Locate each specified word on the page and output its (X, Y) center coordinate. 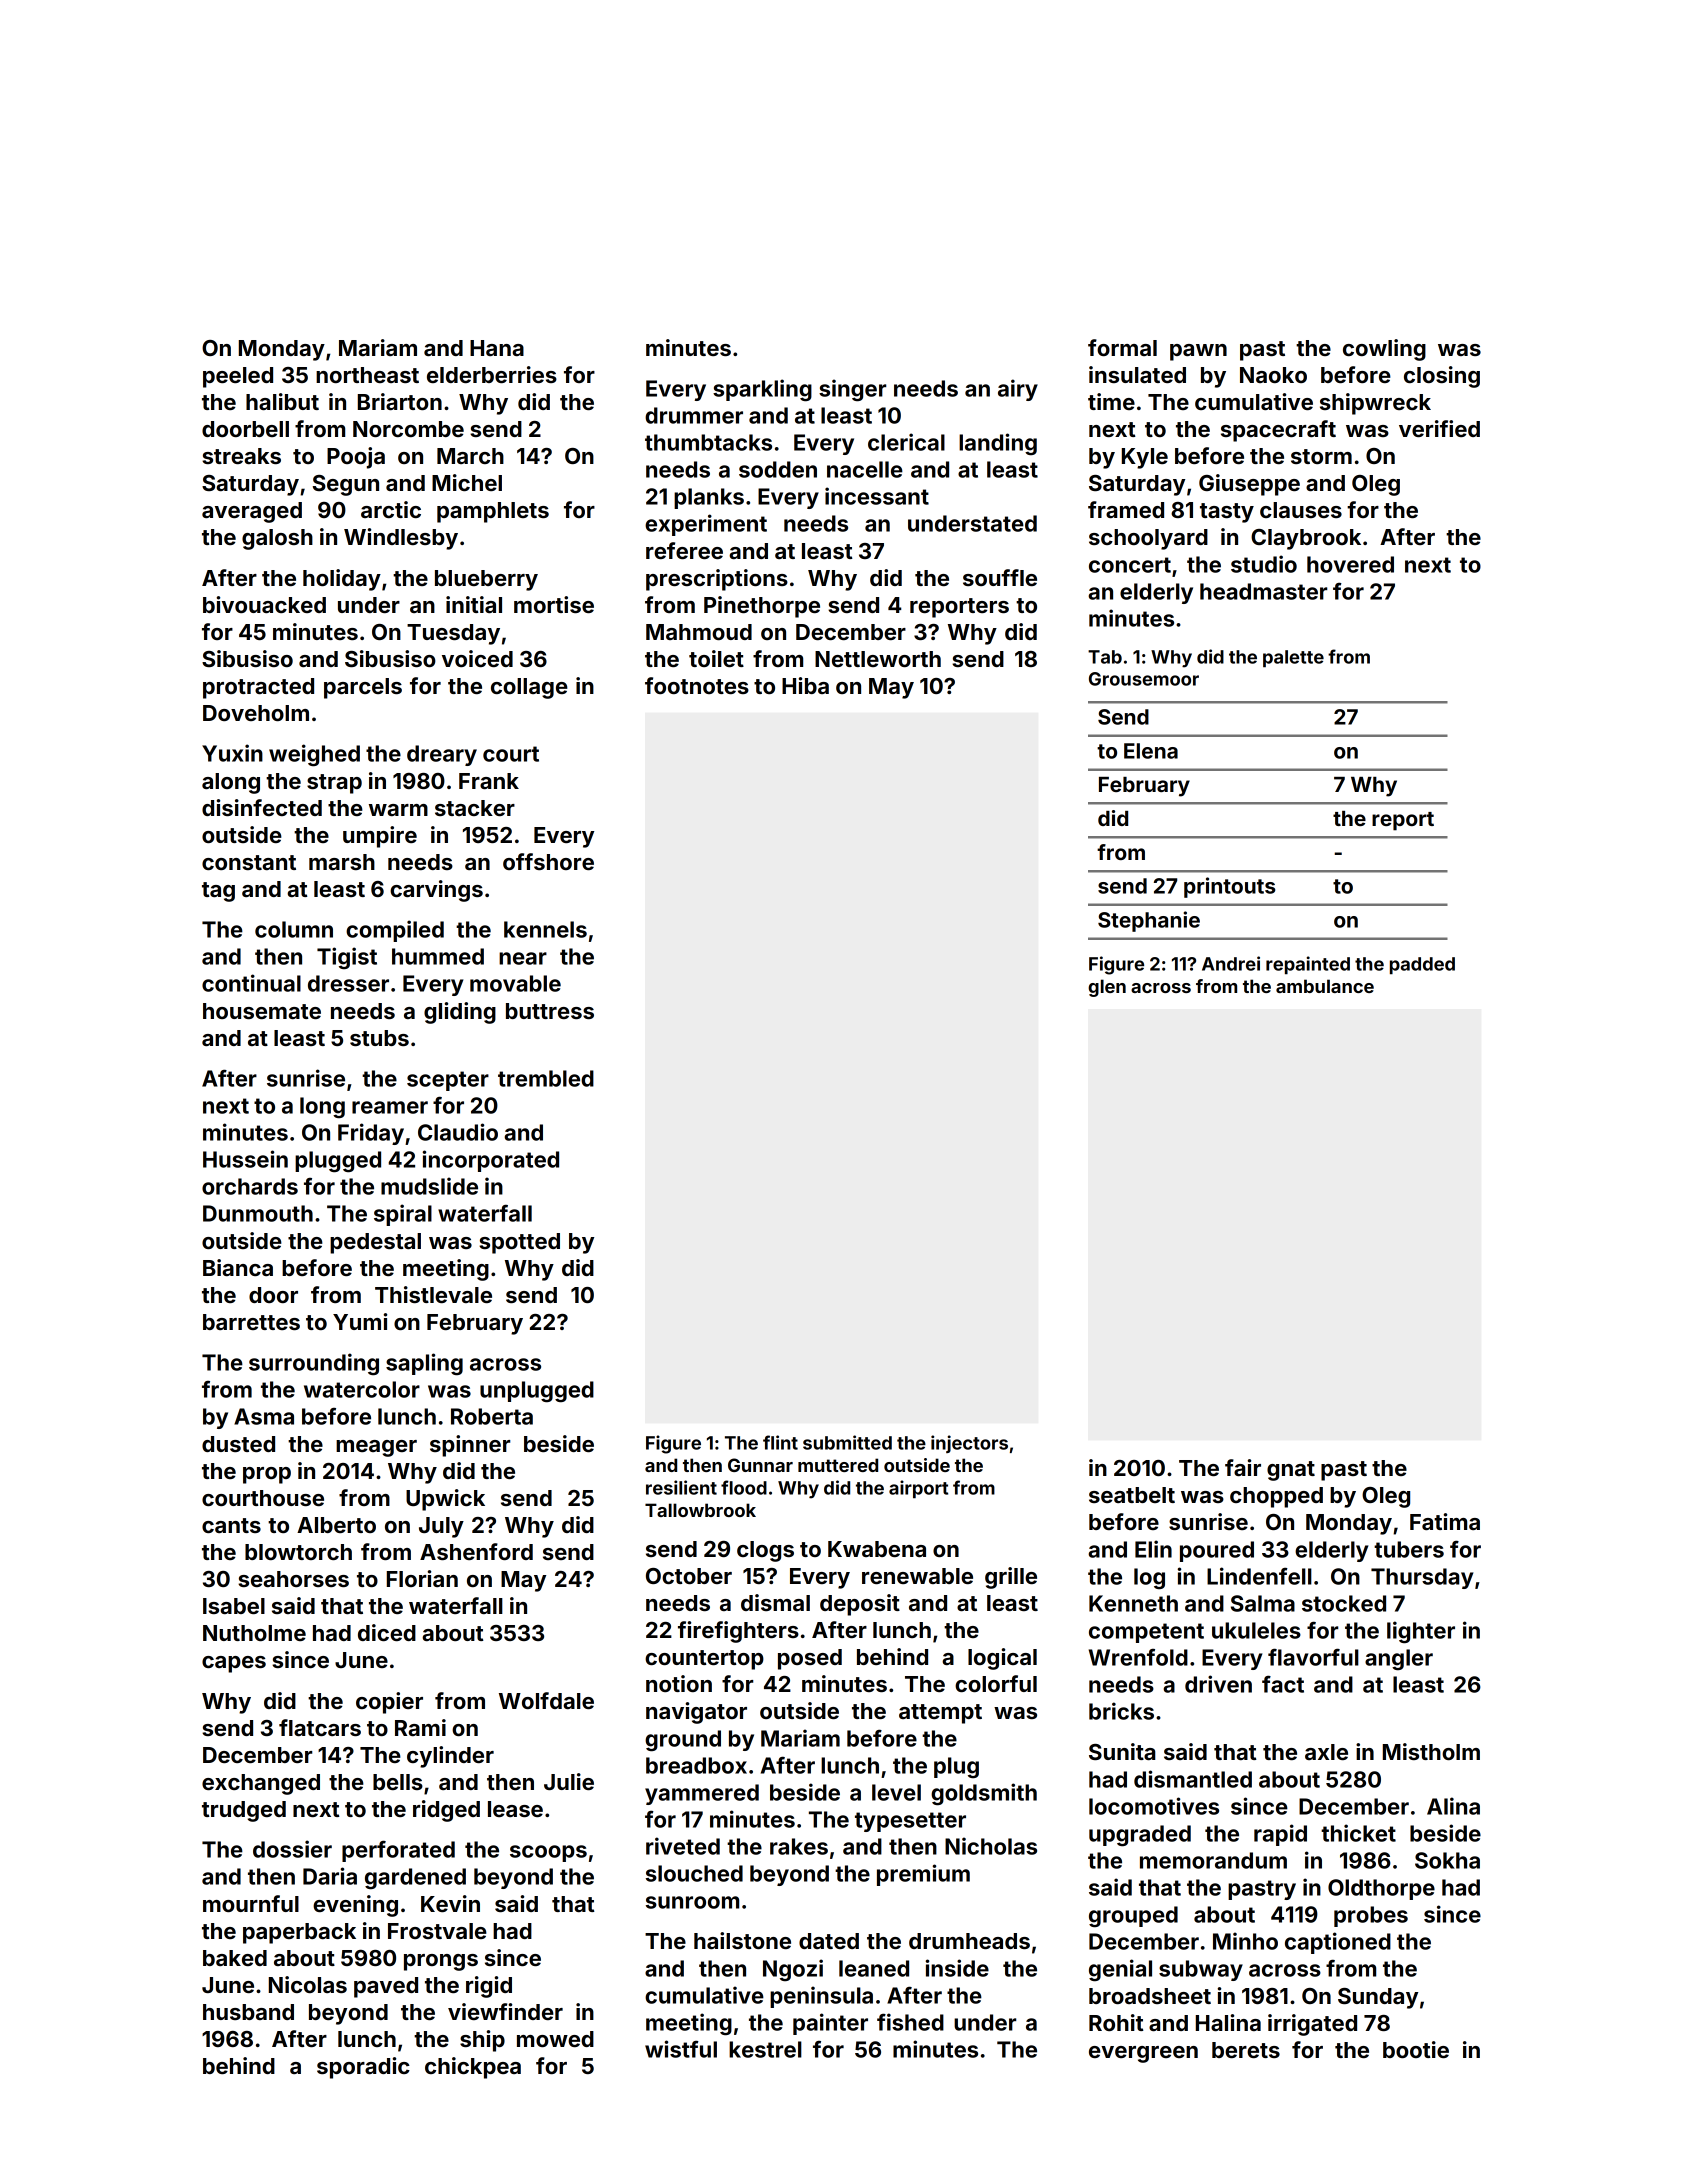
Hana (497, 348)
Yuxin (232, 753)
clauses (1301, 510)
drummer (694, 415)
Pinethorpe (762, 607)
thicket (1358, 1833)
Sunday (1378, 1998)
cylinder (450, 1757)
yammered (702, 1794)
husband (248, 2012)
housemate (262, 1011)
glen (1107, 988)
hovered (1350, 564)
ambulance (1325, 986)
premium (923, 1875)
